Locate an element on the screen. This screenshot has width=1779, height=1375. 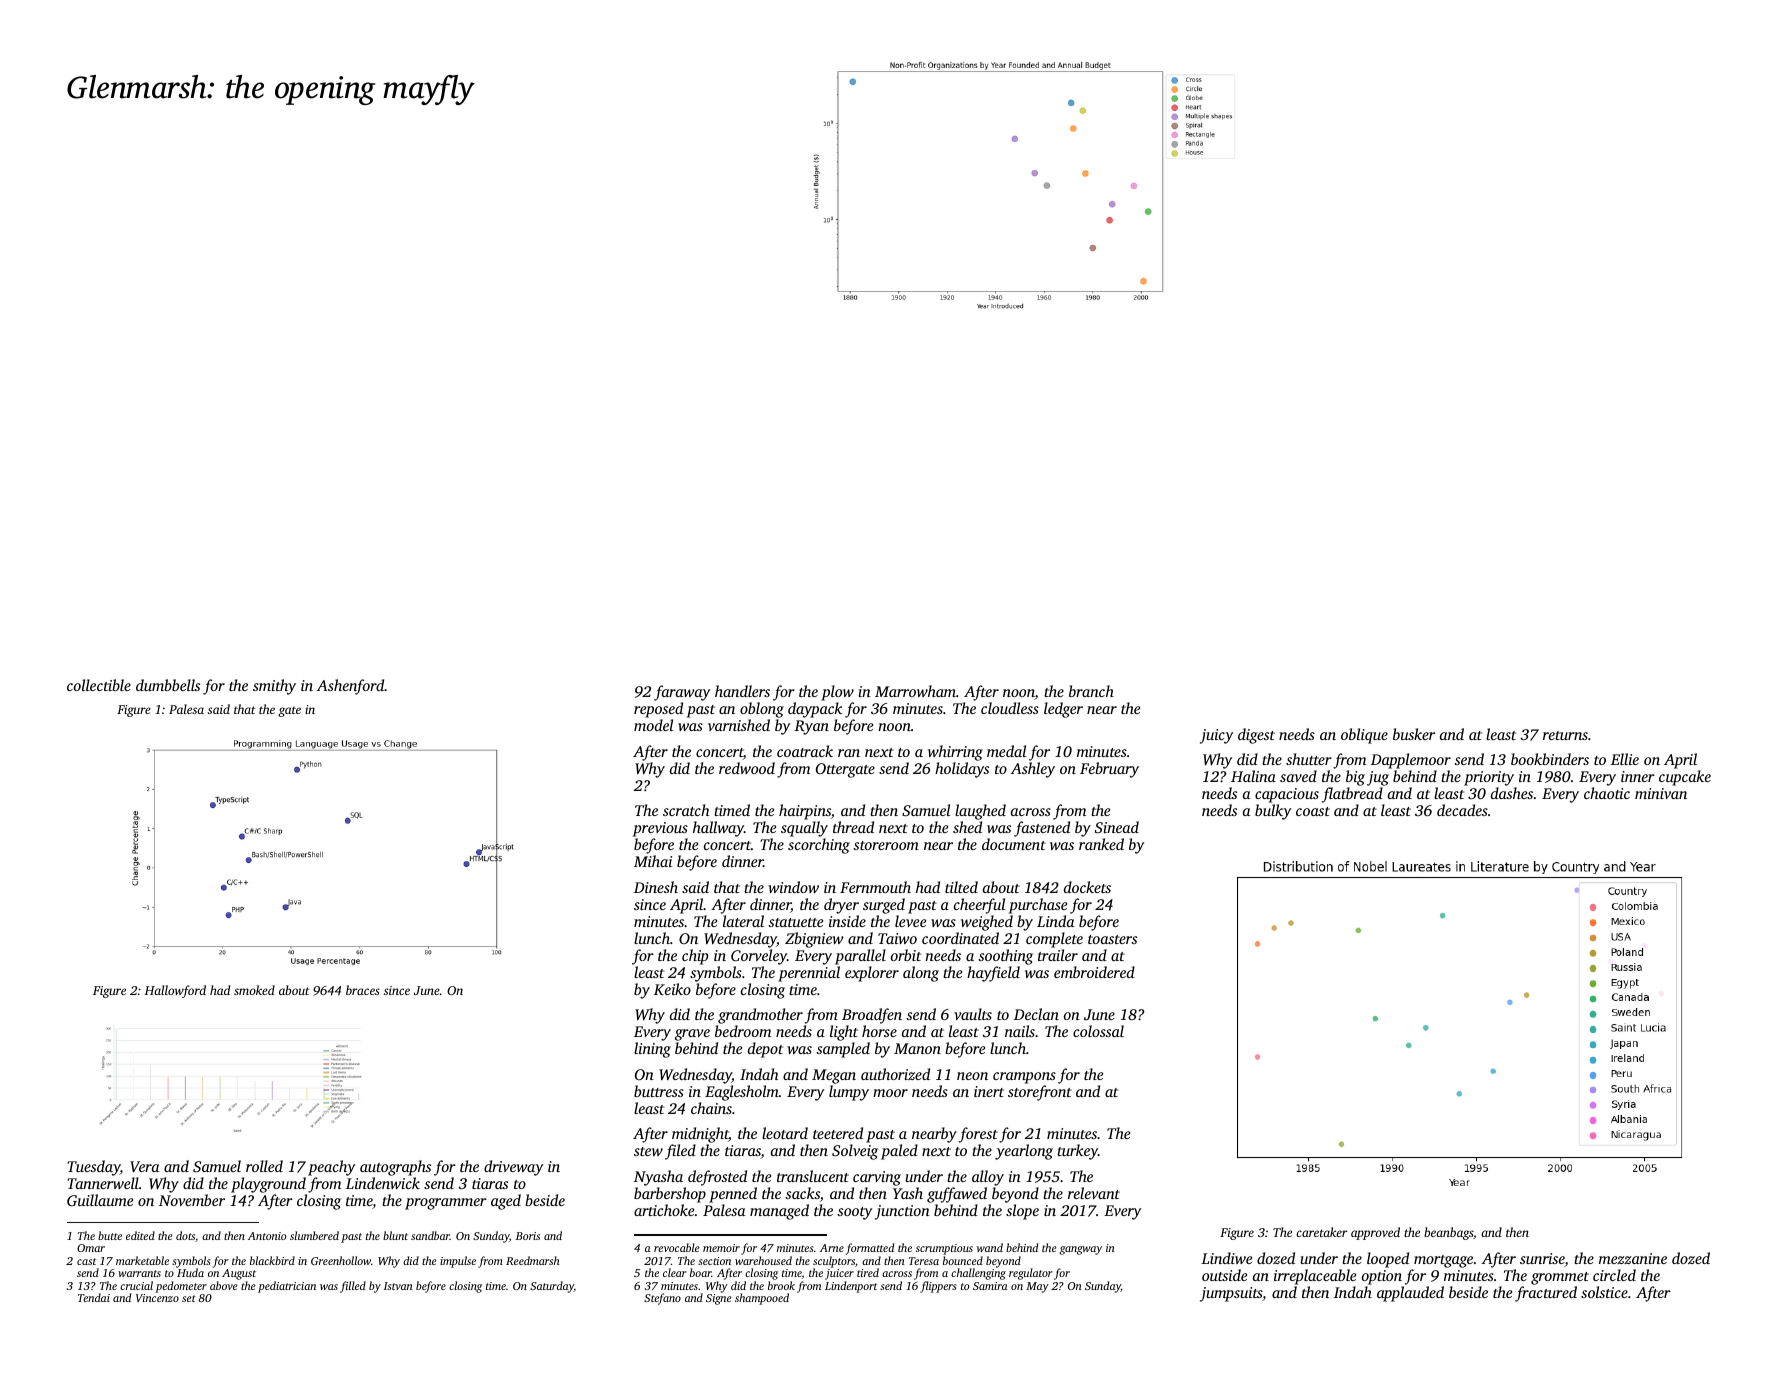
returns is located at coordinates (1565, 735).
